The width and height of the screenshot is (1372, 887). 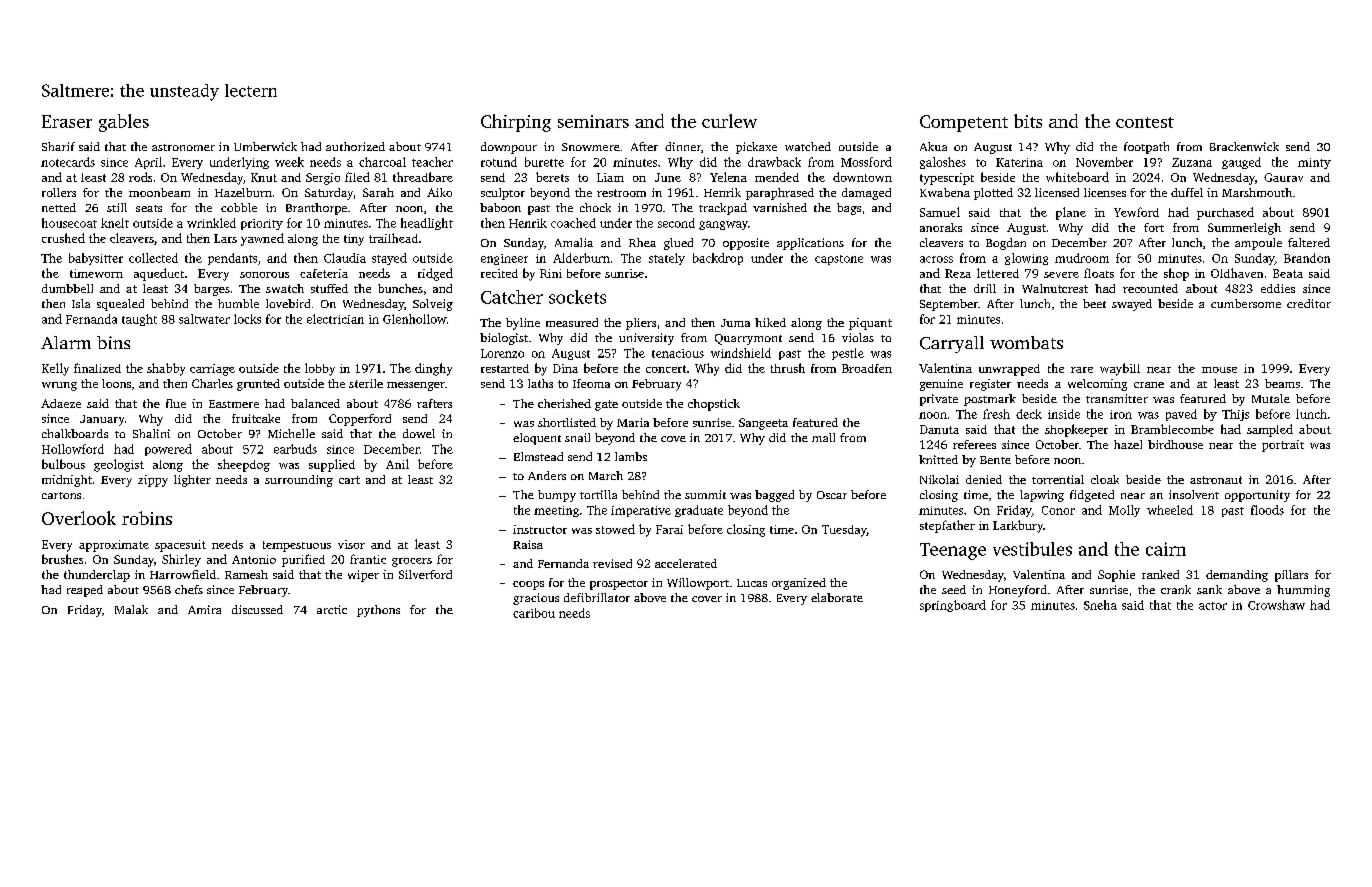 What do you see at coordinates (62, 559) in the screenshot?
I see `brushes` at bounding box center [62, 559].
